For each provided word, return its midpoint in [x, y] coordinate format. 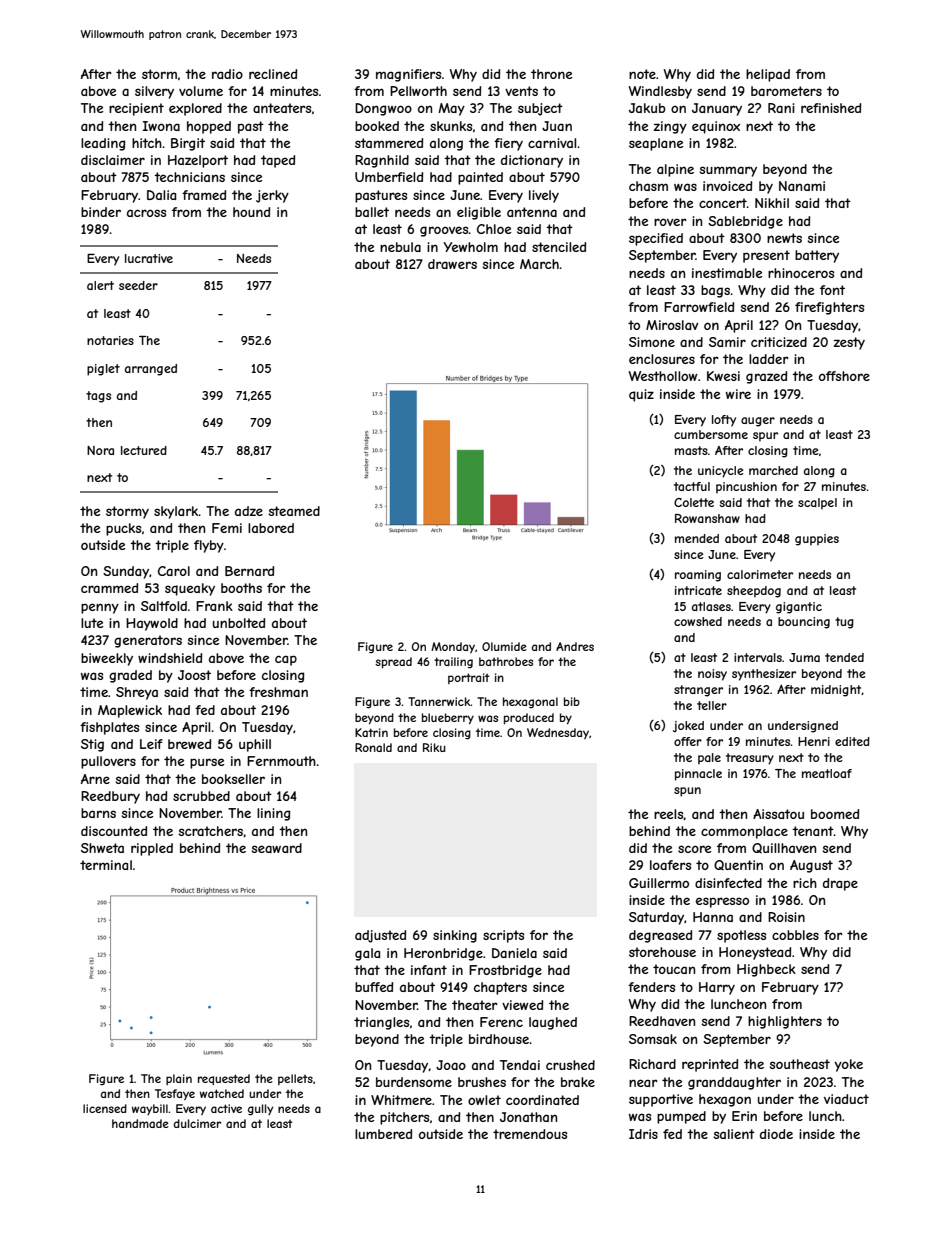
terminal [106, 865]
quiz [641, 395]
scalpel [817, 504]
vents [521, 91]
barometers [786, 91]
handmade [140, 1123]
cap [286, 660]
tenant [813, 831]
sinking [455, 936]
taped [278, 161]
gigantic [799, 608]
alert [100, 285]
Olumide [504, 646]
